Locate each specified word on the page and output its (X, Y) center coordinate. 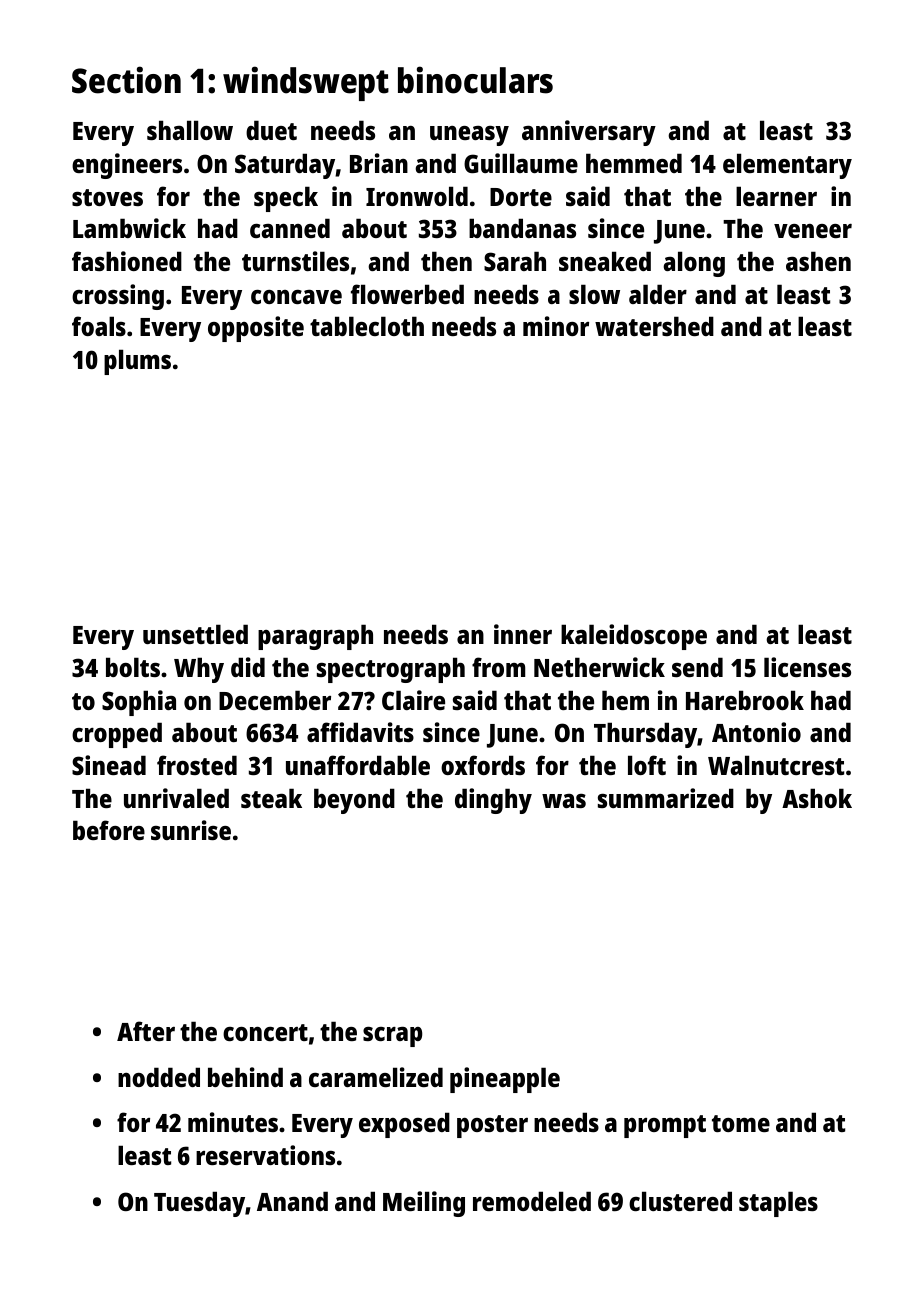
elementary (787, 166)
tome (741, 1123)
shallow (190, 130)
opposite (256, 329)
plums (137, 362)
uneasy (469, 136)
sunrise (191, 830)
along (694, 264)
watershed (654, 326)
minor (556, 326)
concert (265, 1032)
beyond (354, 801)
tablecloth (367, 326)
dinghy (493, 801)
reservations (265, 1155)
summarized (666, 798)
